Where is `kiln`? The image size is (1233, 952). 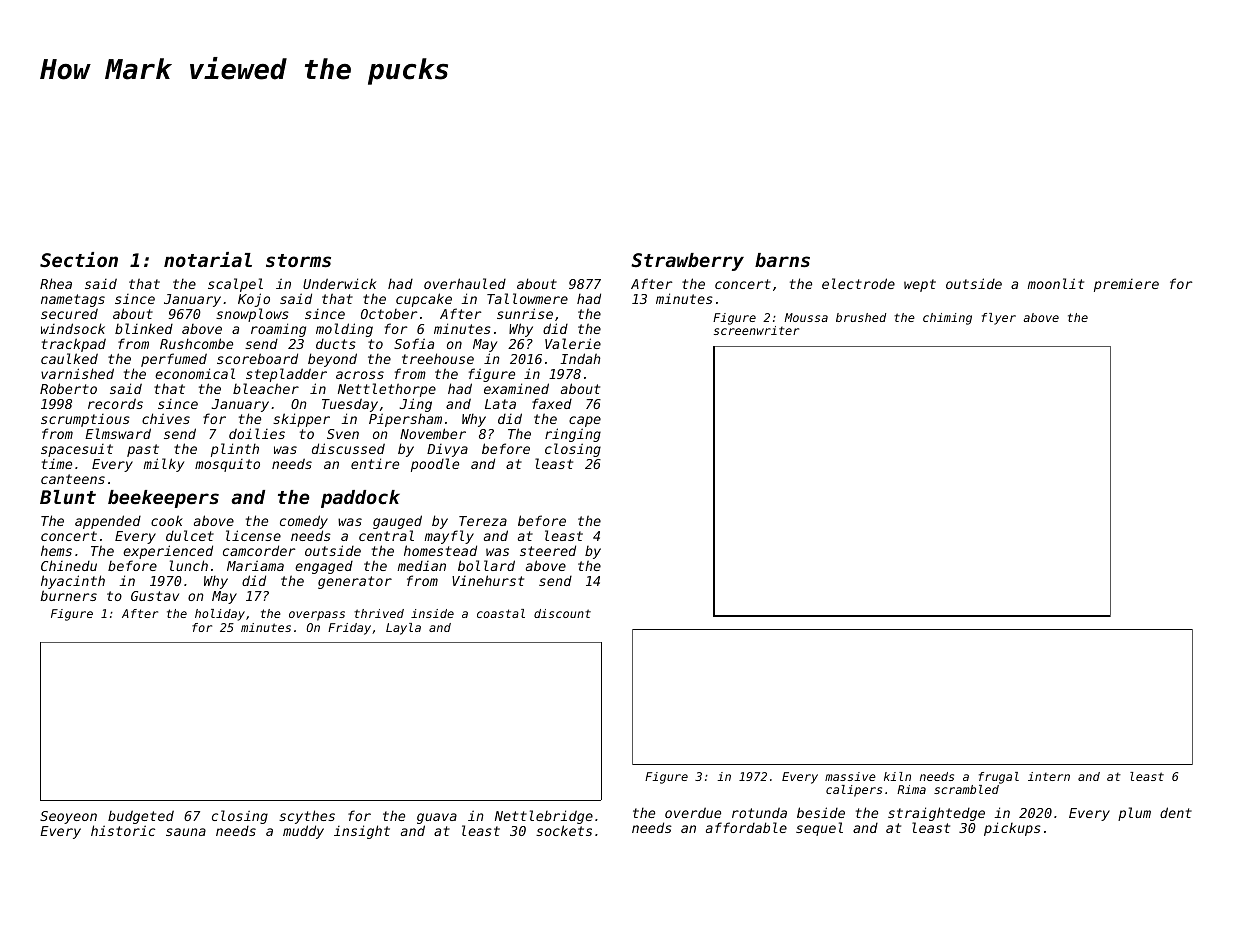
kiln is located at coordinates (897, 776).
